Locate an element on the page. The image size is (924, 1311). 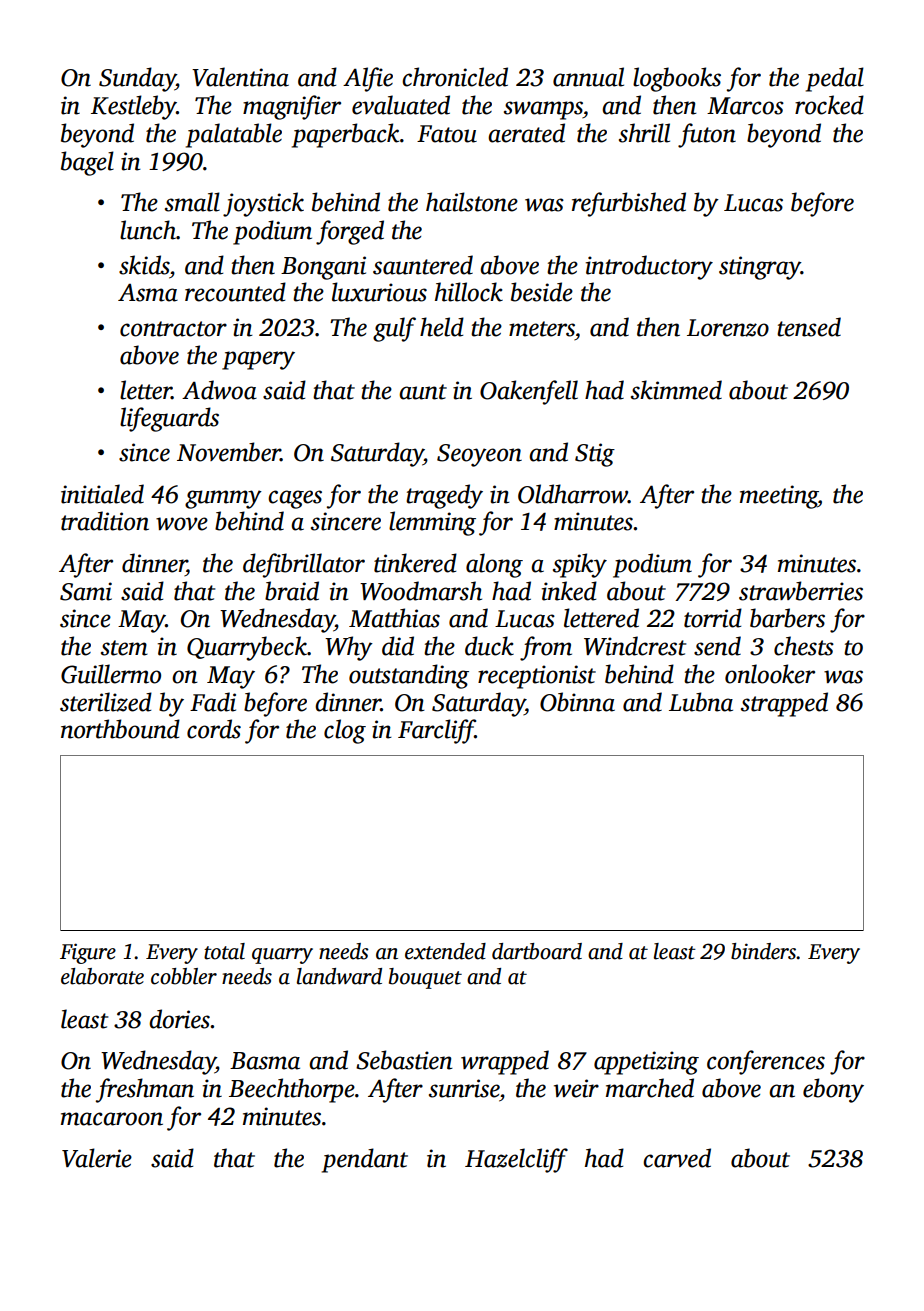
November is located at coordinates (229, 452).
